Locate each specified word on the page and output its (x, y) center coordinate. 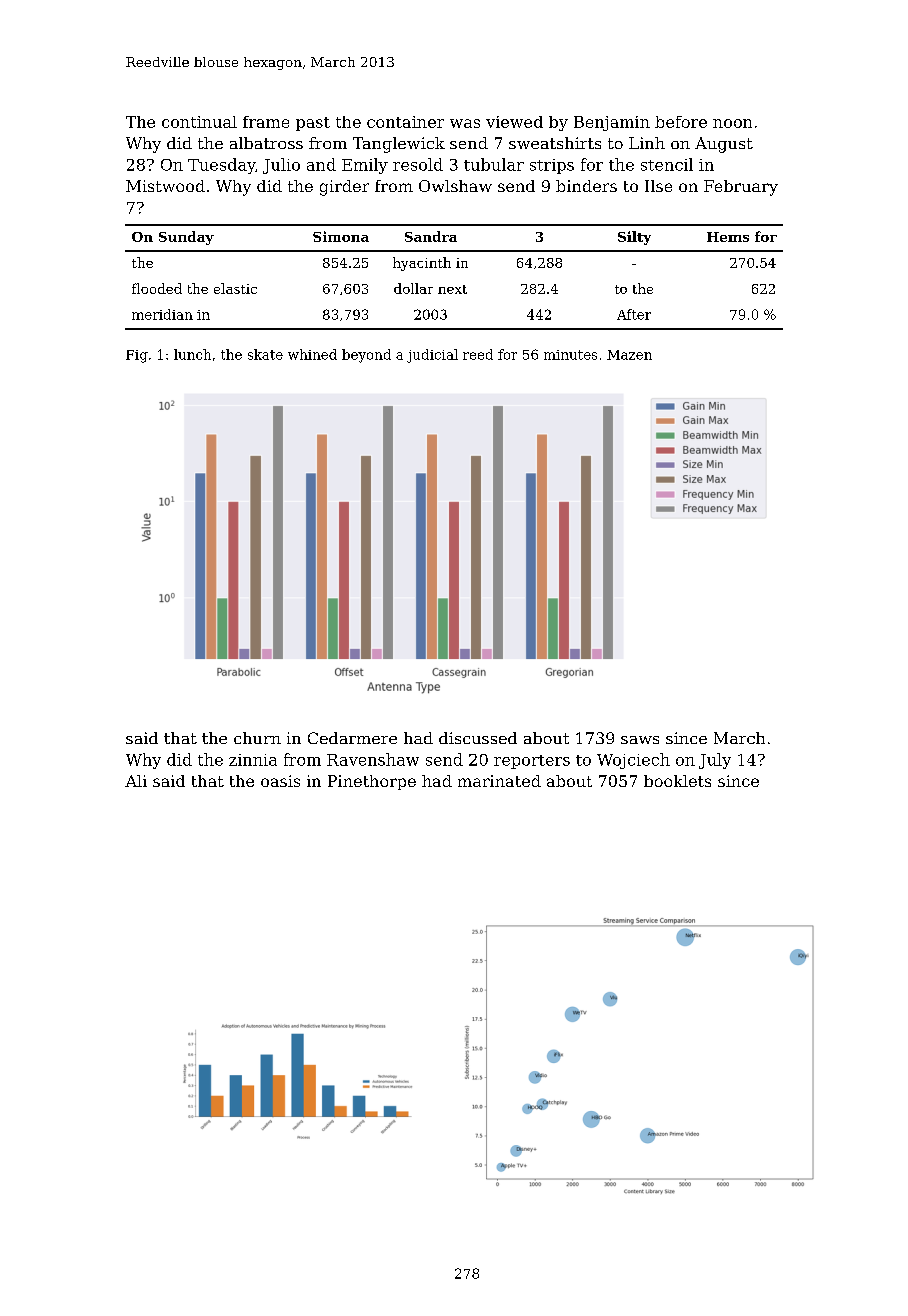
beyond (366, 356)
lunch (192, 354)
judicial (432, 356)
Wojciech (633, 761)
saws (640, 740)
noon (732, 123)
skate (265, 354)
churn (257, 738)
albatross (266, 143)
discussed (478, 738)
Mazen (629, 355)
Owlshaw (455, 186)
